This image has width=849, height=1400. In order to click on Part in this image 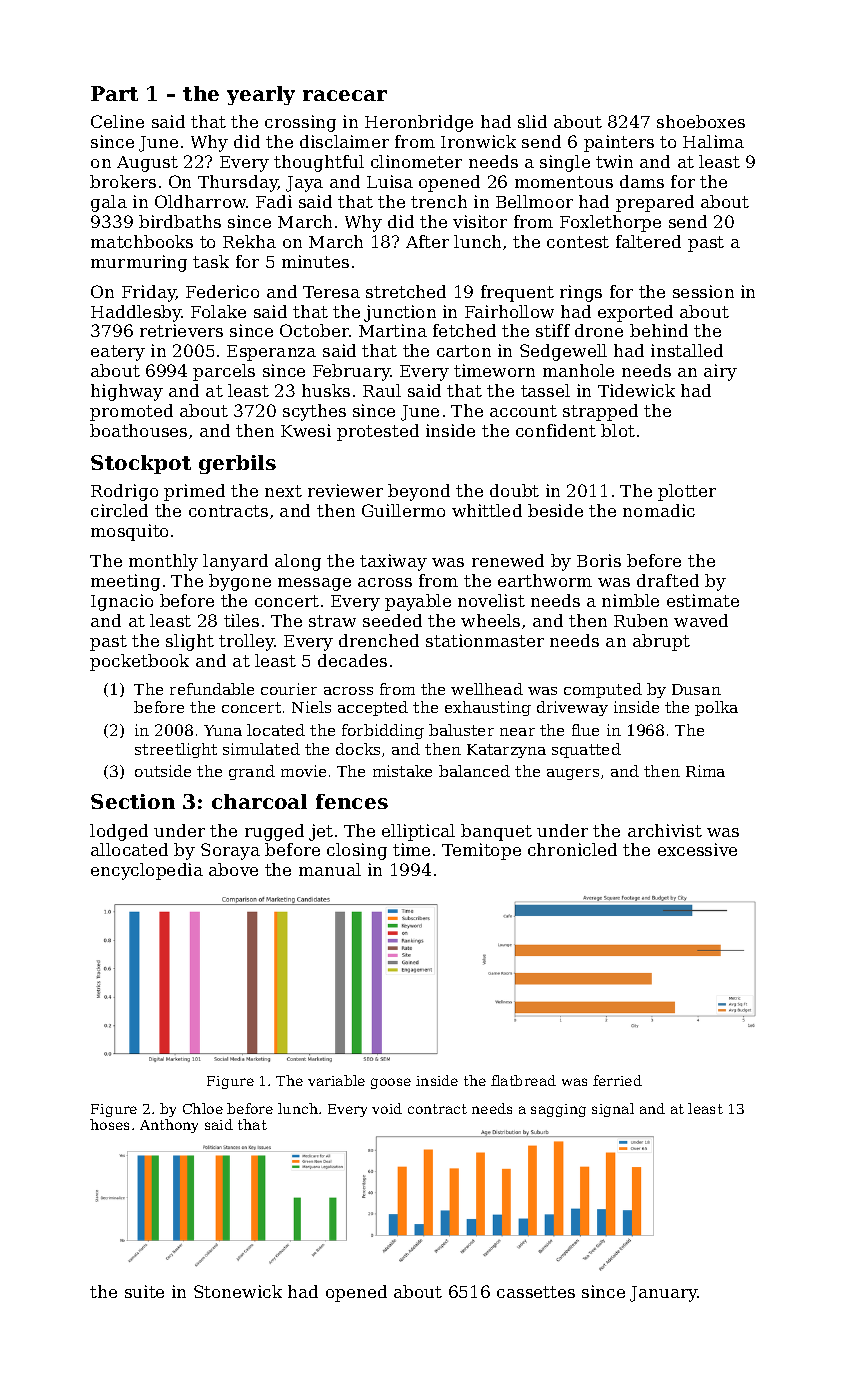, I will do `click(114, 93)`.
